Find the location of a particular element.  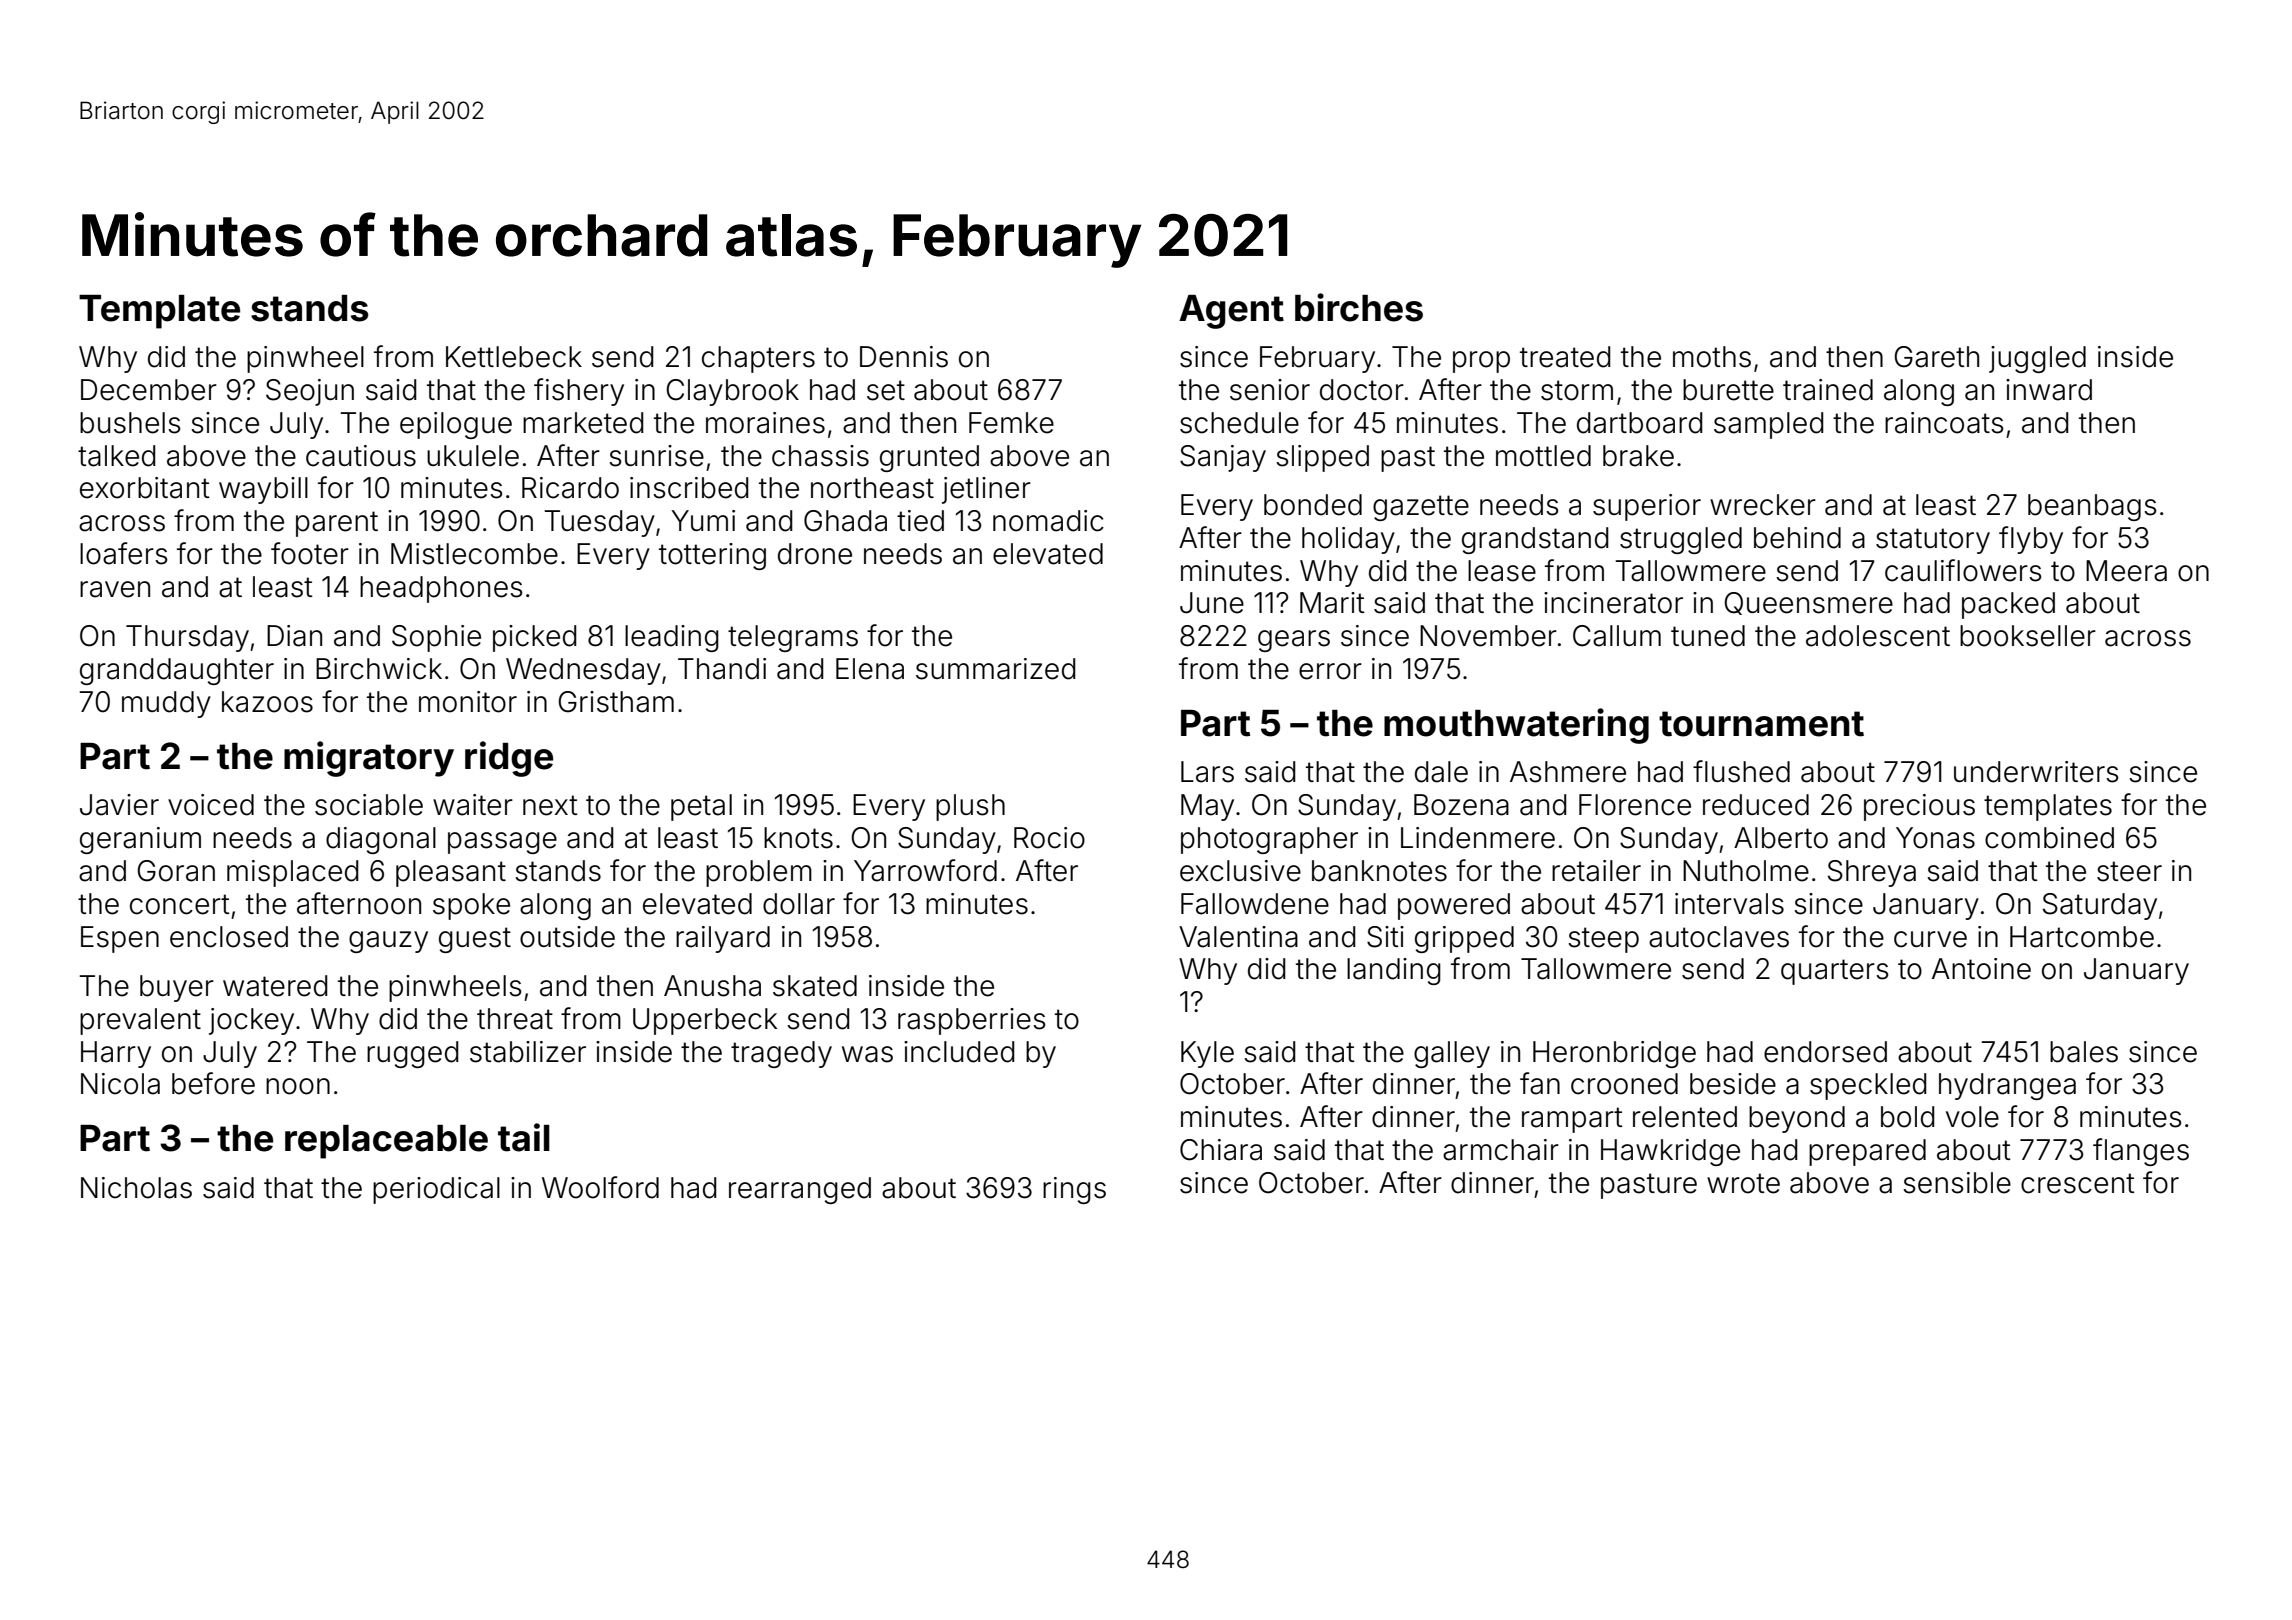

schedule is located at coordinates (1239, 423).
